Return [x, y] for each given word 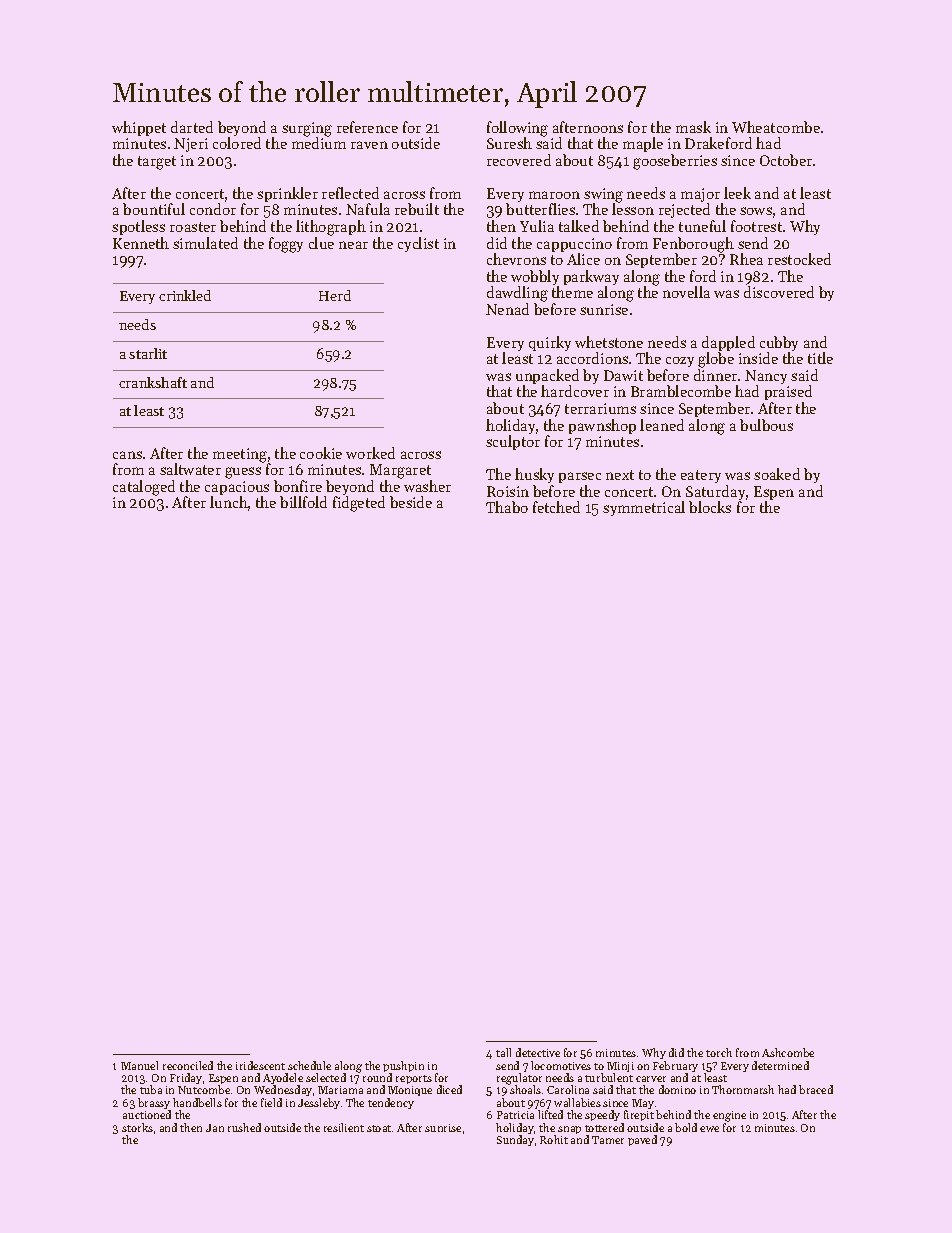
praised [788, 393]
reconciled [188, 1065]
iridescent [260, 1065]
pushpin [403, 1066]
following [517, 129]
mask [693, 127]
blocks [710, 507]
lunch [229, 502]
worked [370, 453]
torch [719, 1052]
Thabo [507, 507]
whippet [139, 128]
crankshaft [153, 382]
